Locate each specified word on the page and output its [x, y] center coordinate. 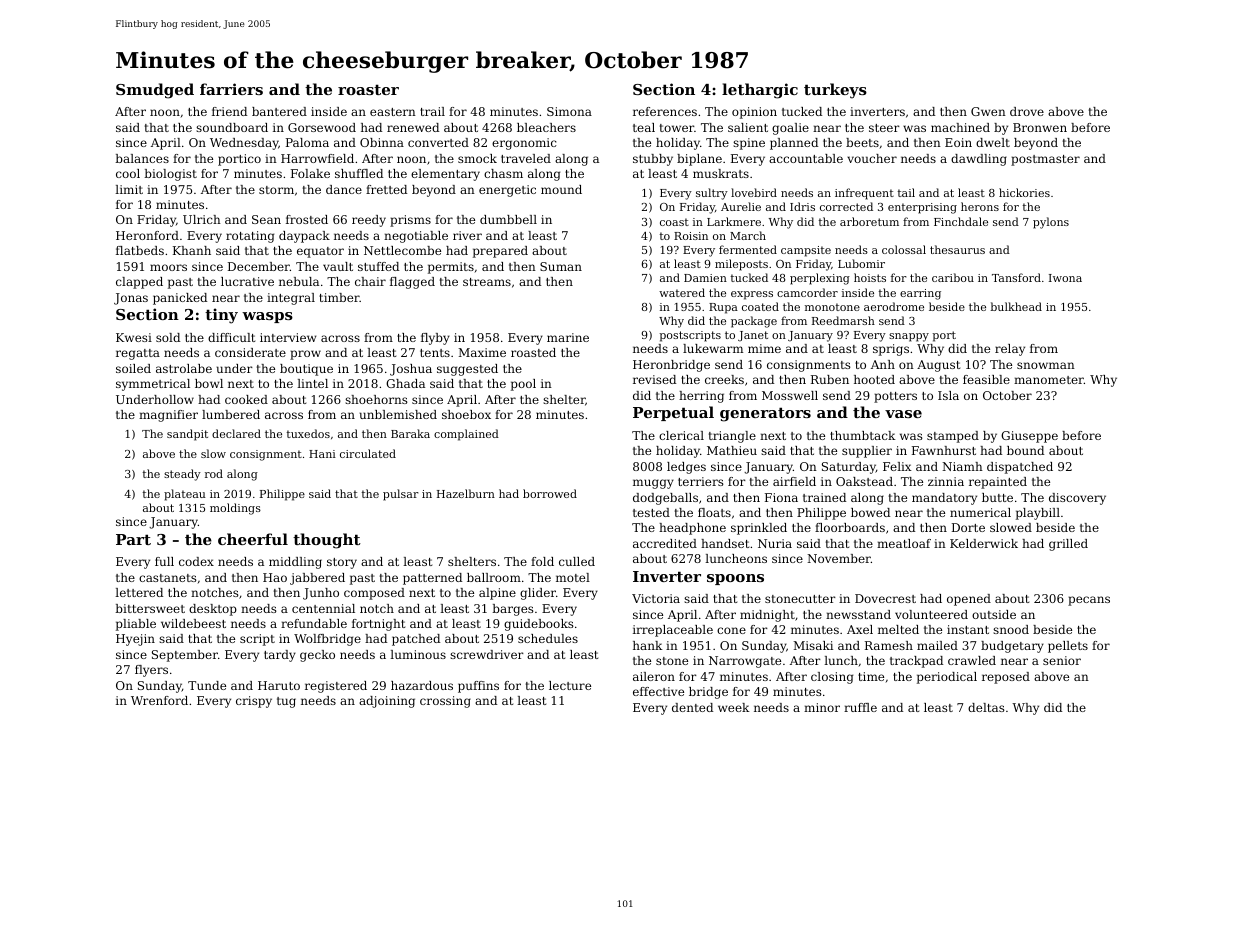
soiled [133, 368]
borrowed [550, 493]
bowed [870, 512]
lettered [139, 592]
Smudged [155, 91]
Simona [569, 111]
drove [1027, 111]
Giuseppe [1029, 437]
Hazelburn [466, 493]
